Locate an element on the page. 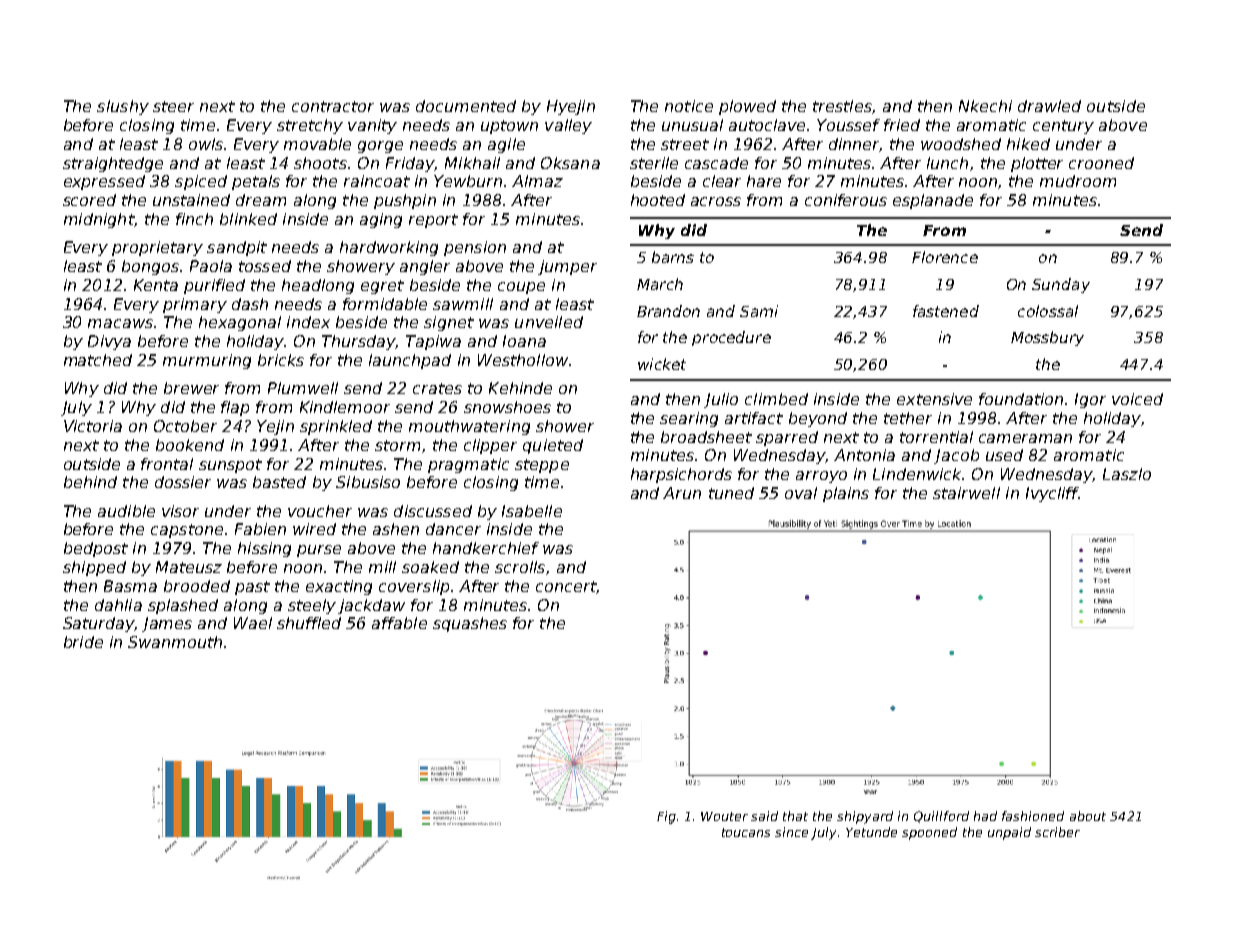  Wouter is located at coordinates (724, 816).
